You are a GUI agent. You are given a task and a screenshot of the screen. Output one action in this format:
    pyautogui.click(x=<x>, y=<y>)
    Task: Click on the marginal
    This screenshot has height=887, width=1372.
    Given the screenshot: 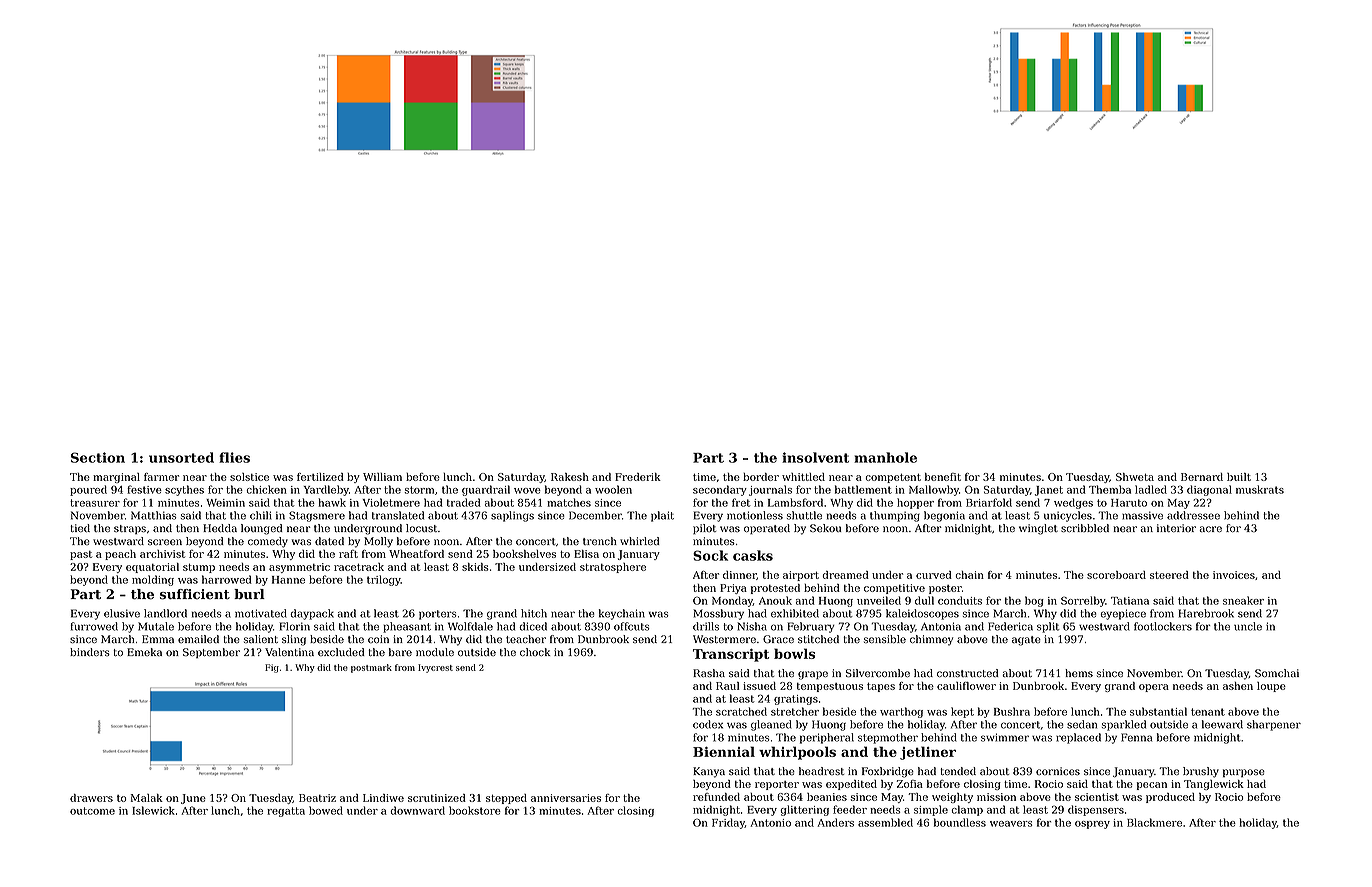 What is the action you would take?
    pyautogui.click(x=116, y=478)
